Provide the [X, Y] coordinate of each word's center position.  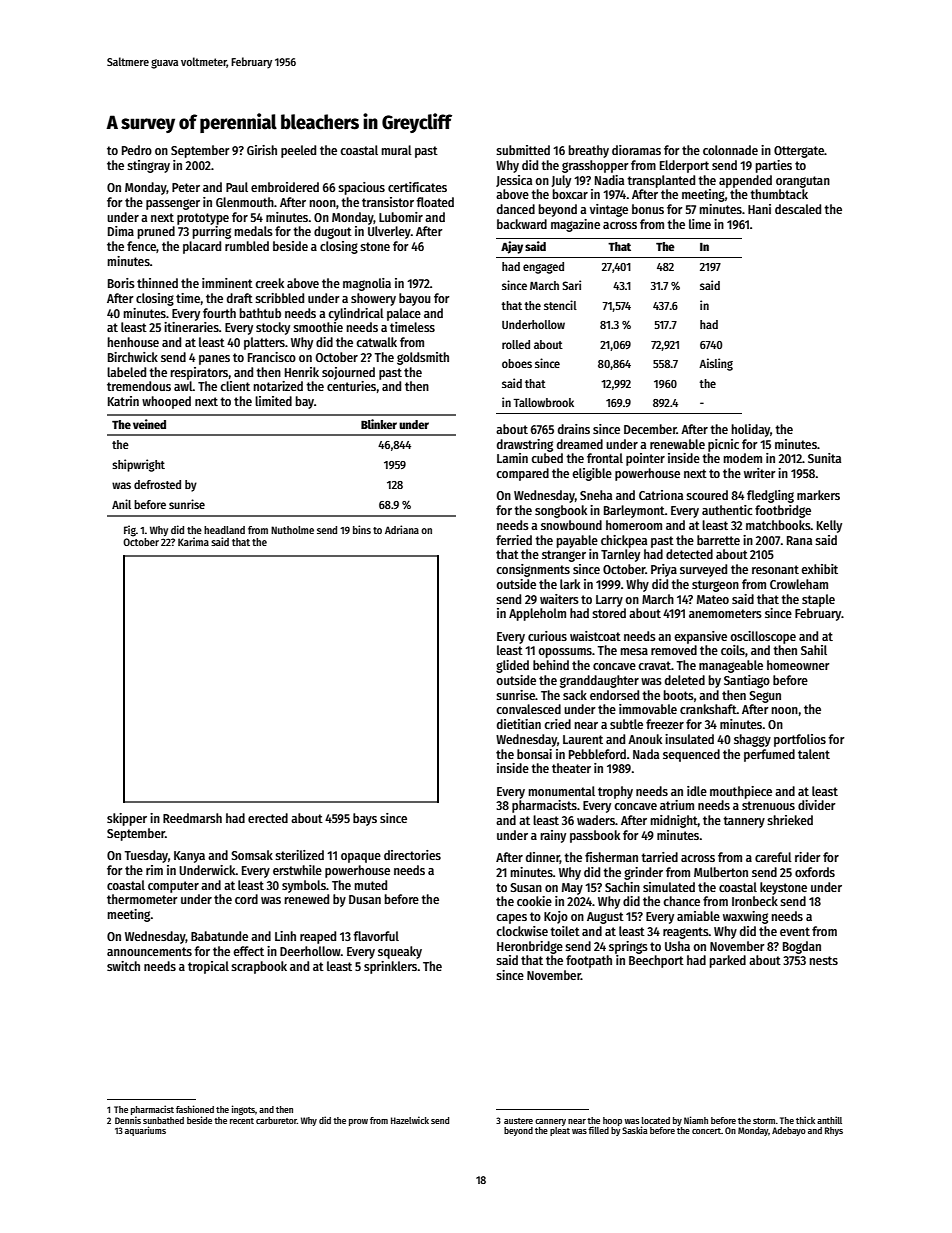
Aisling [716, 364]
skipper [127, 819]
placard [202, 247]
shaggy [752, 740]
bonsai [534, 754]
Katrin [123, 401]
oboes [517, 363]
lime [700, 224]
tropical [208, 967]
